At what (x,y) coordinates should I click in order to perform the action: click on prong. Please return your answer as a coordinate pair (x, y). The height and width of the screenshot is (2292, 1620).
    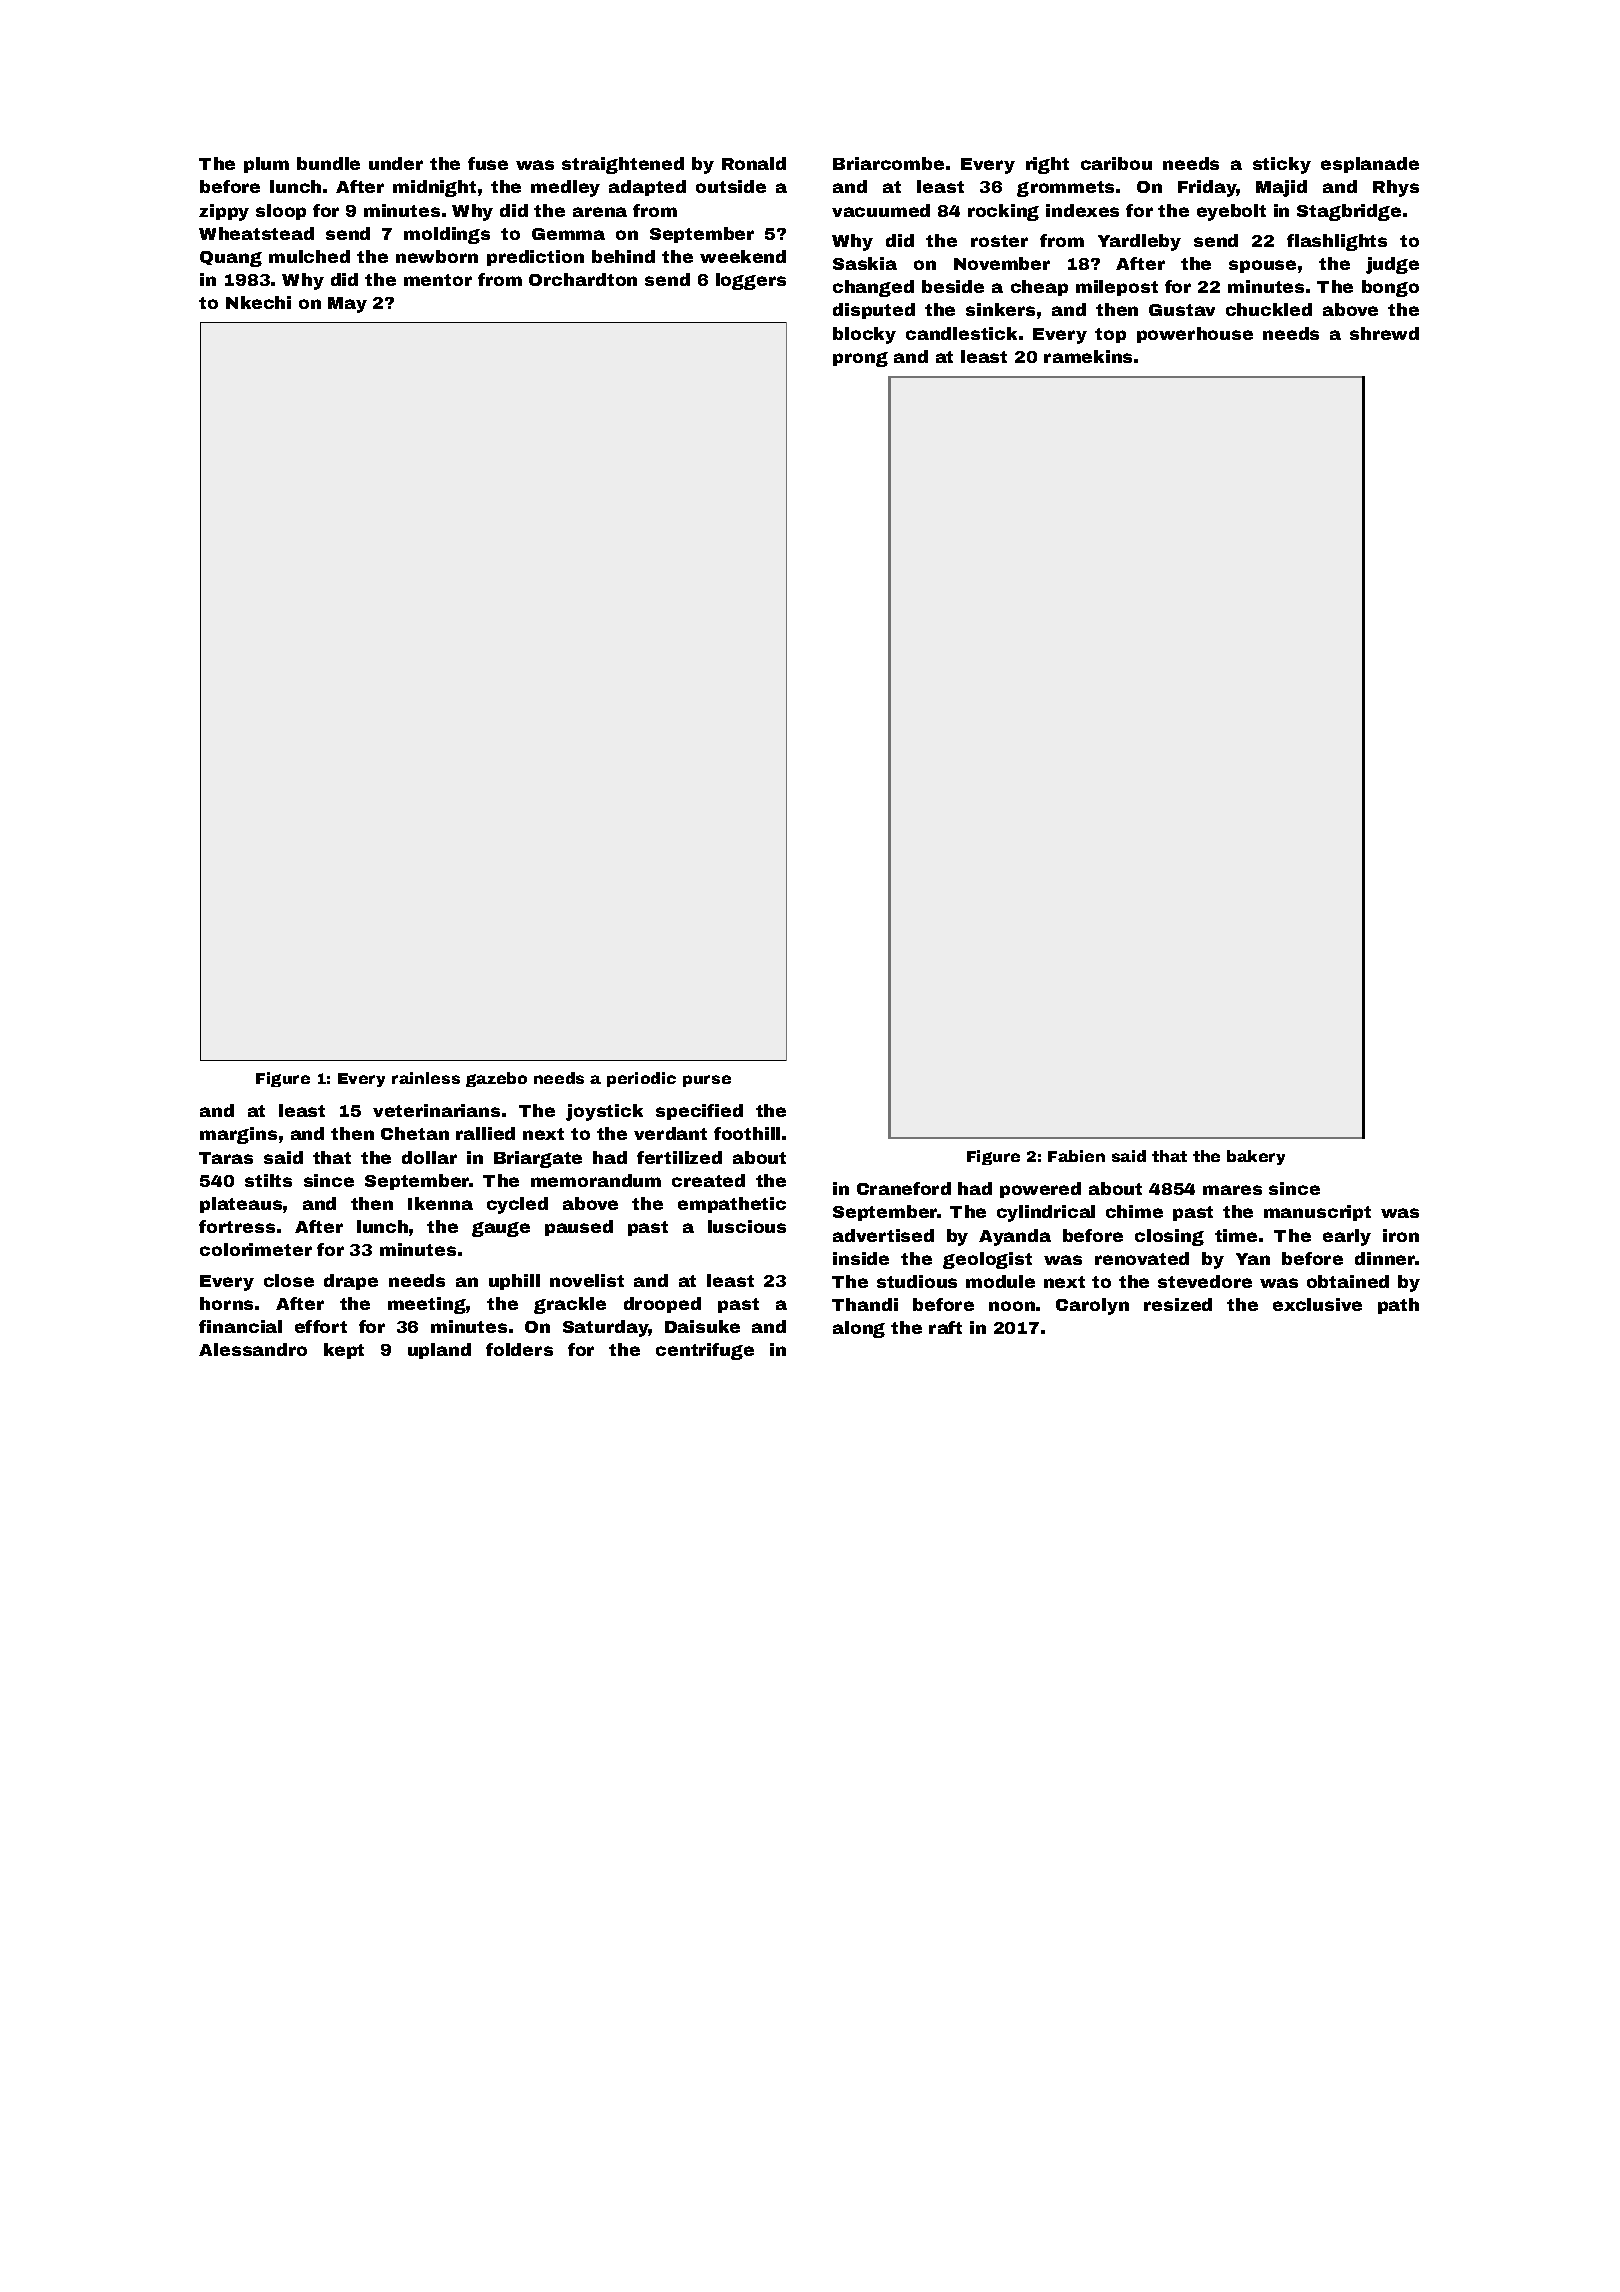
    Looking at the image, I should click on (860, 359).
